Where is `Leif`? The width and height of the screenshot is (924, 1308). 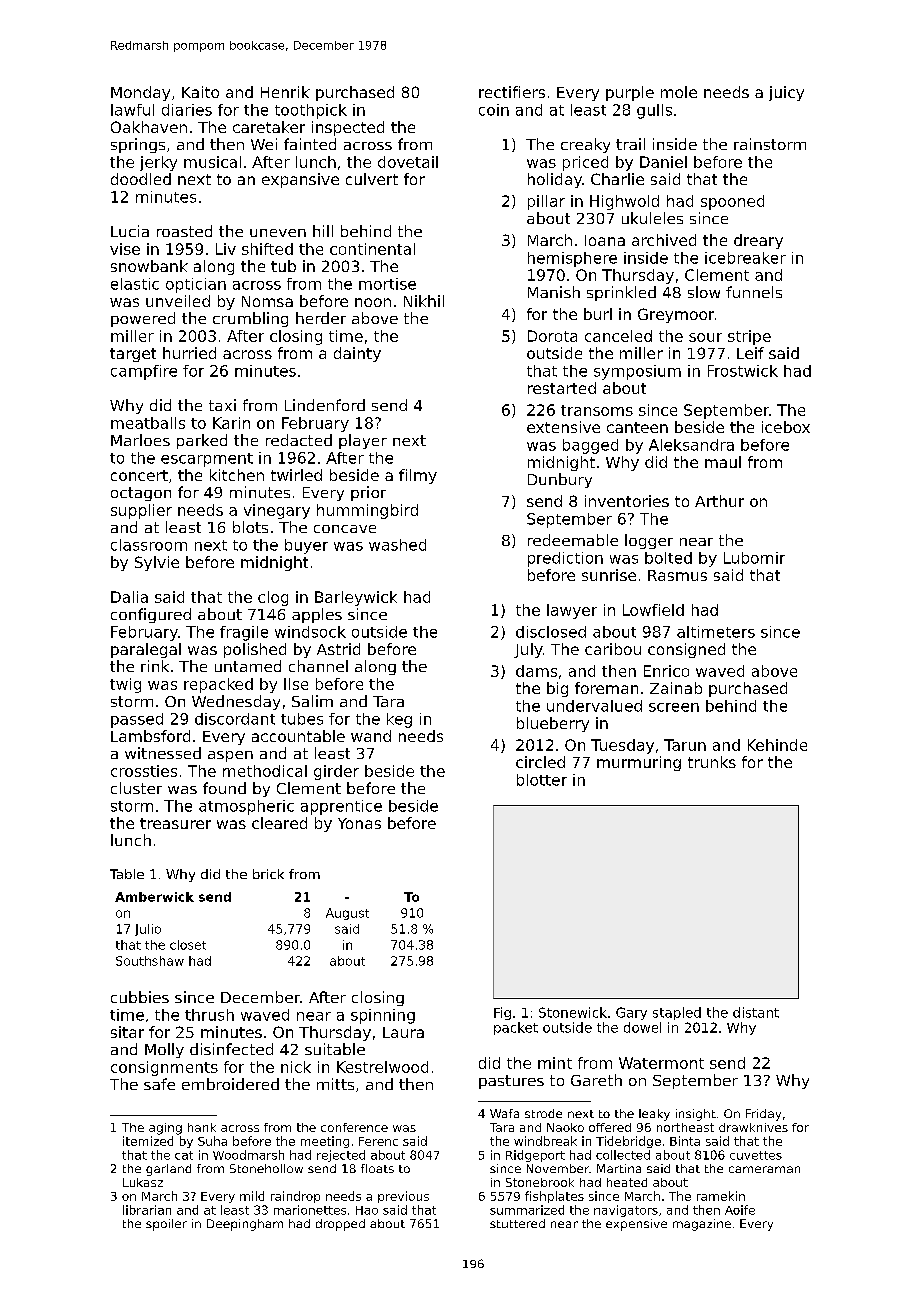
Leif is located at coordinates (750, 353).
